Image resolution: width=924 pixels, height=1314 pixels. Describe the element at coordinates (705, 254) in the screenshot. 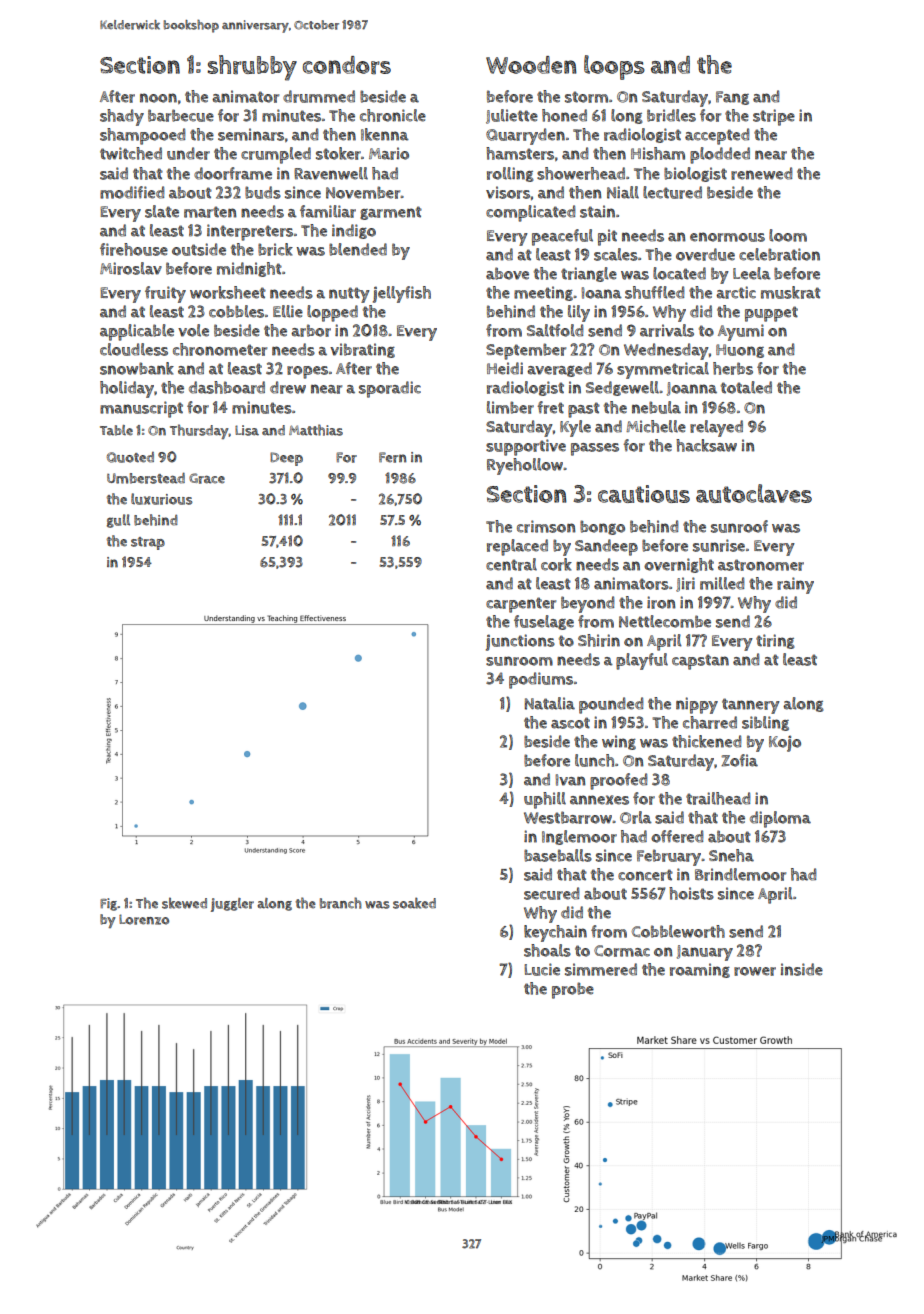

I see `overdue` at that location.
